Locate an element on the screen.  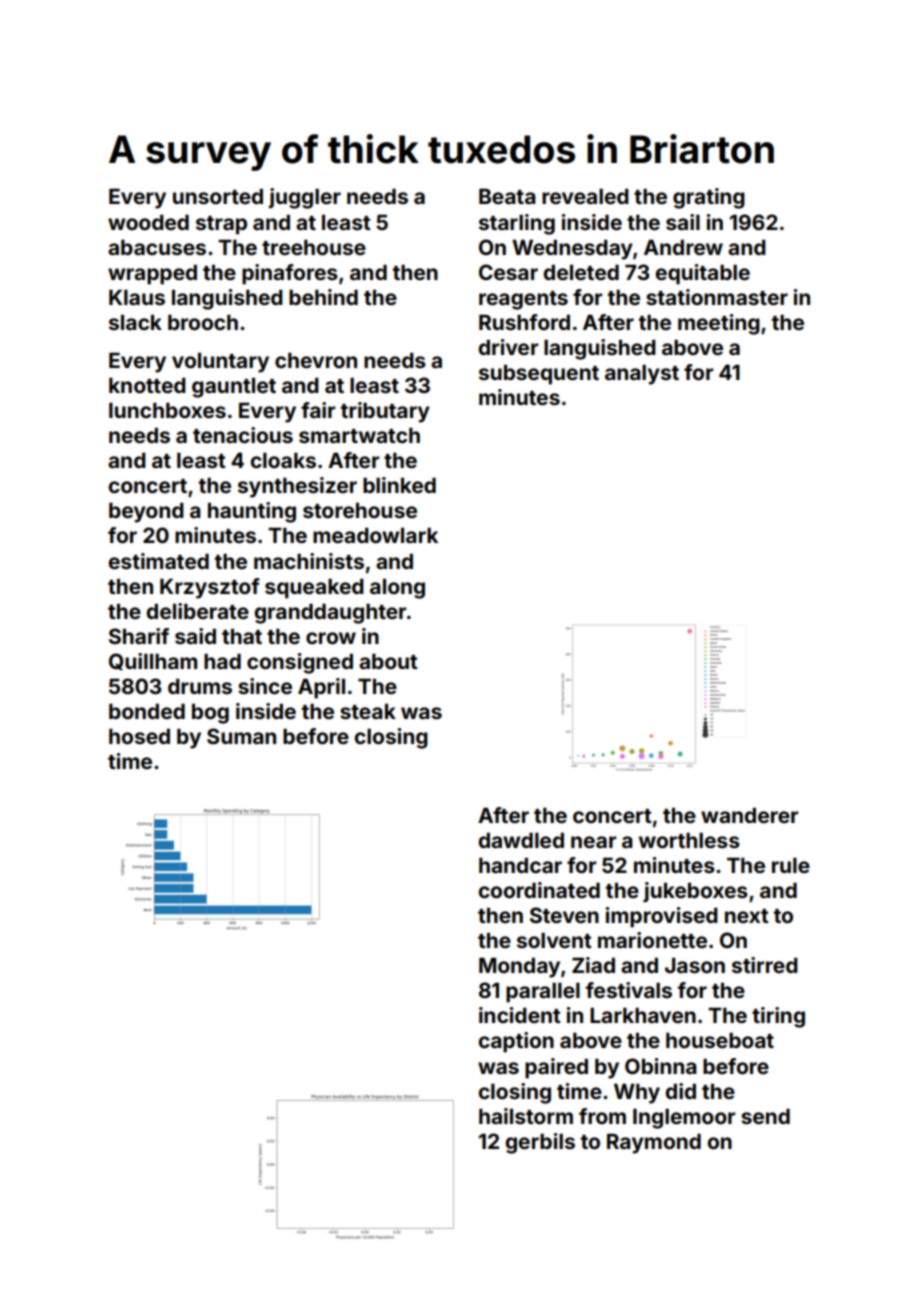
analyst is located at coordinates (642, 374).
